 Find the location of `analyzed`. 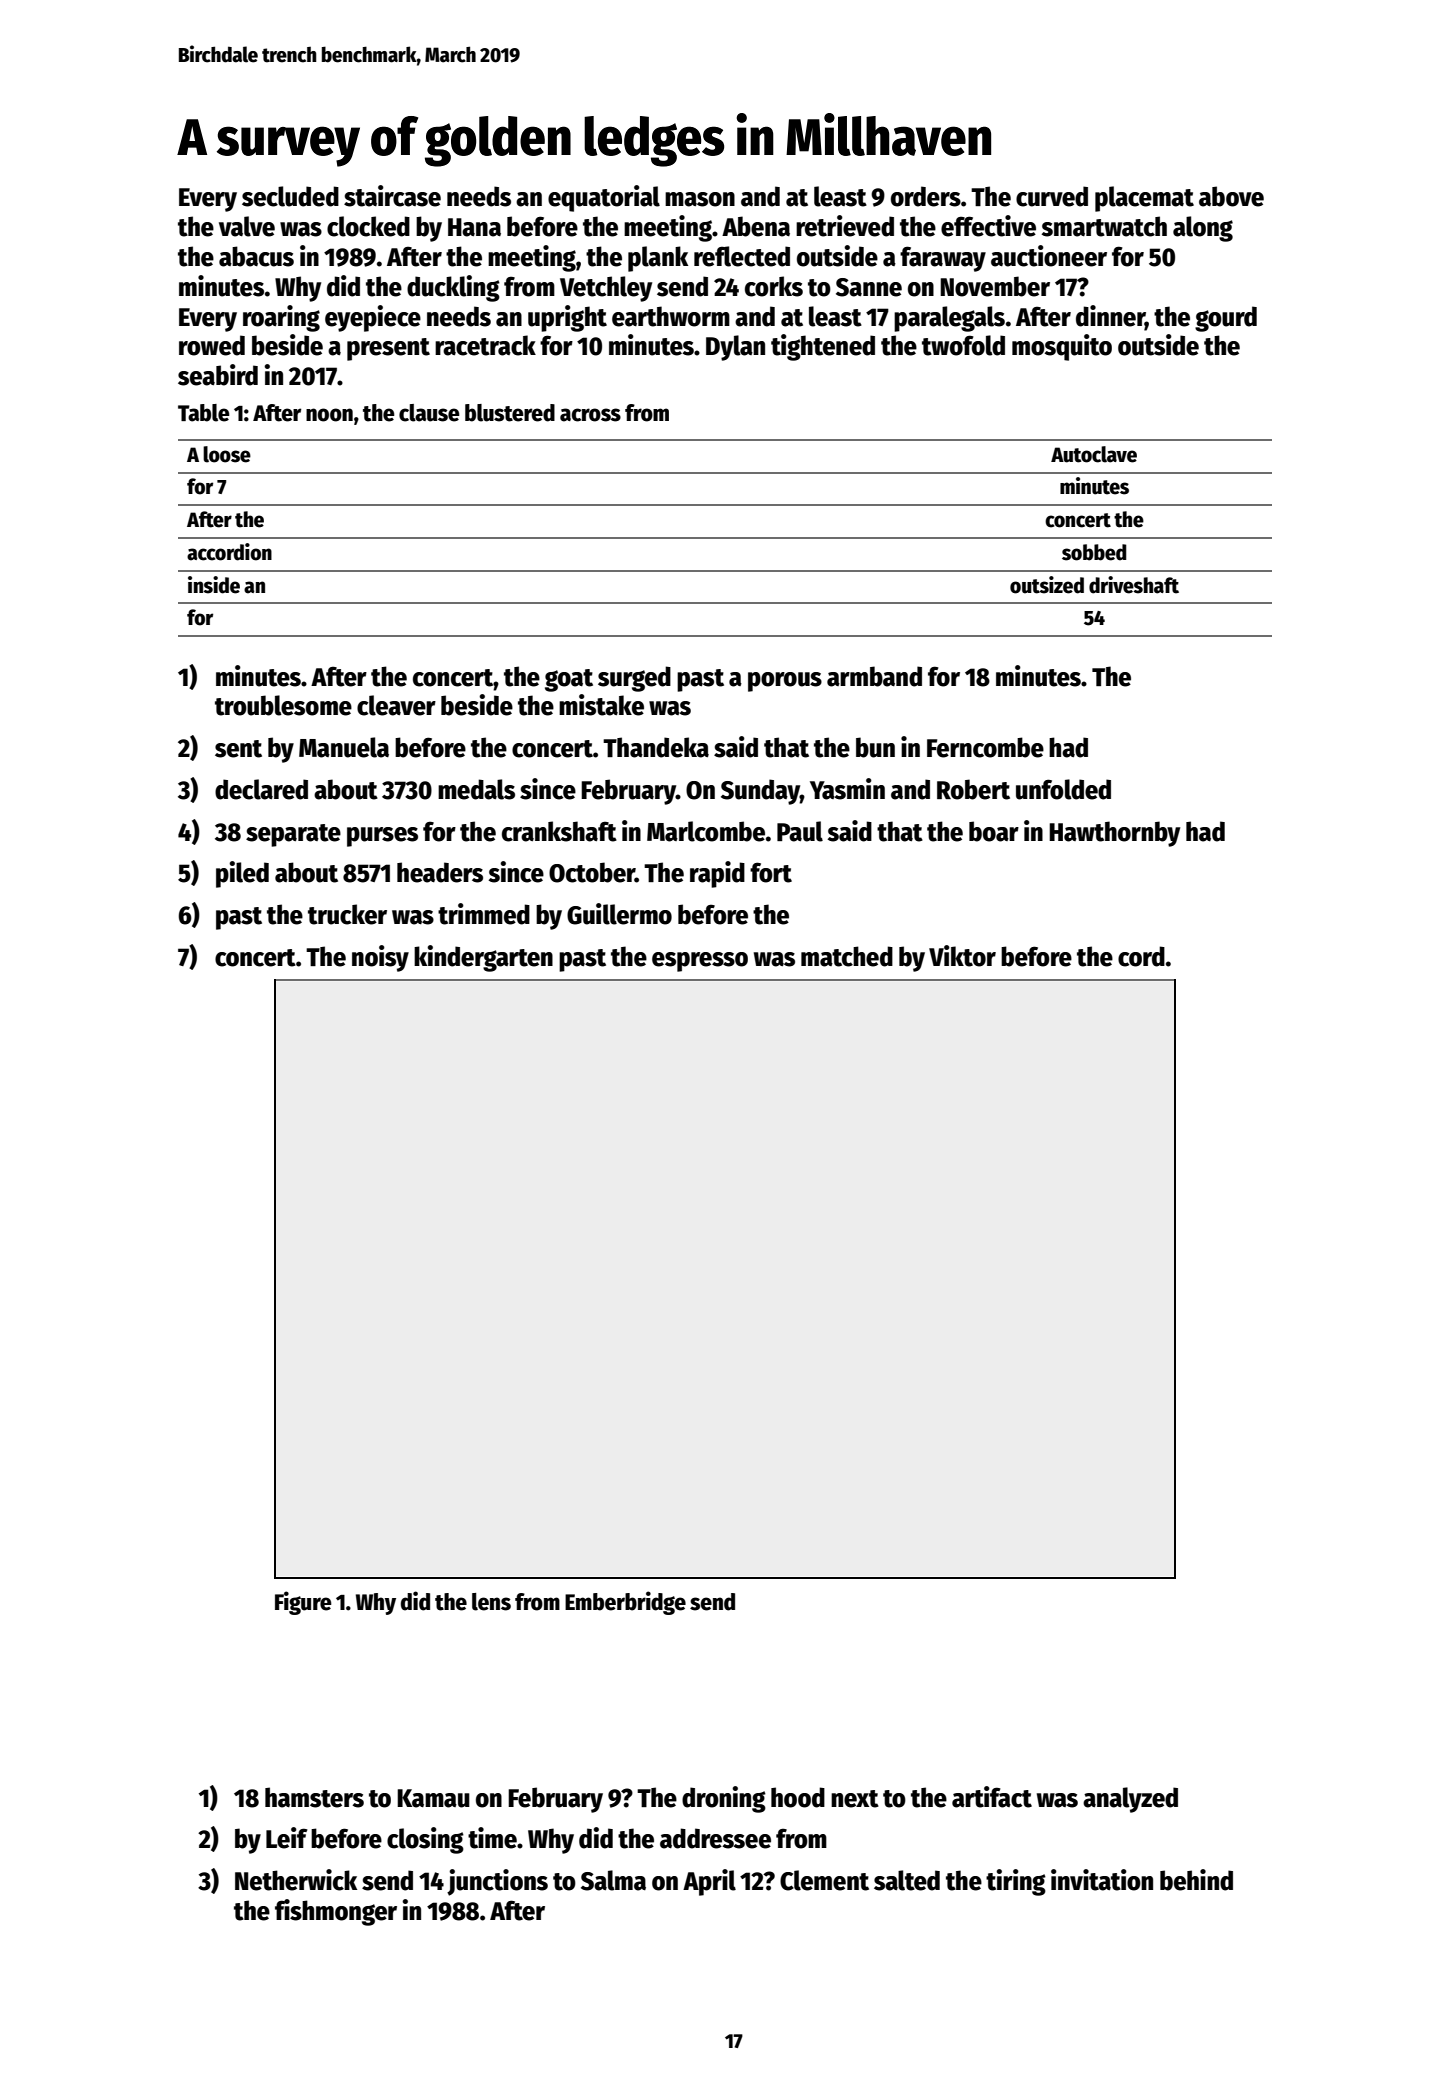

analyzed is located at coordinates (1130, 1800).
